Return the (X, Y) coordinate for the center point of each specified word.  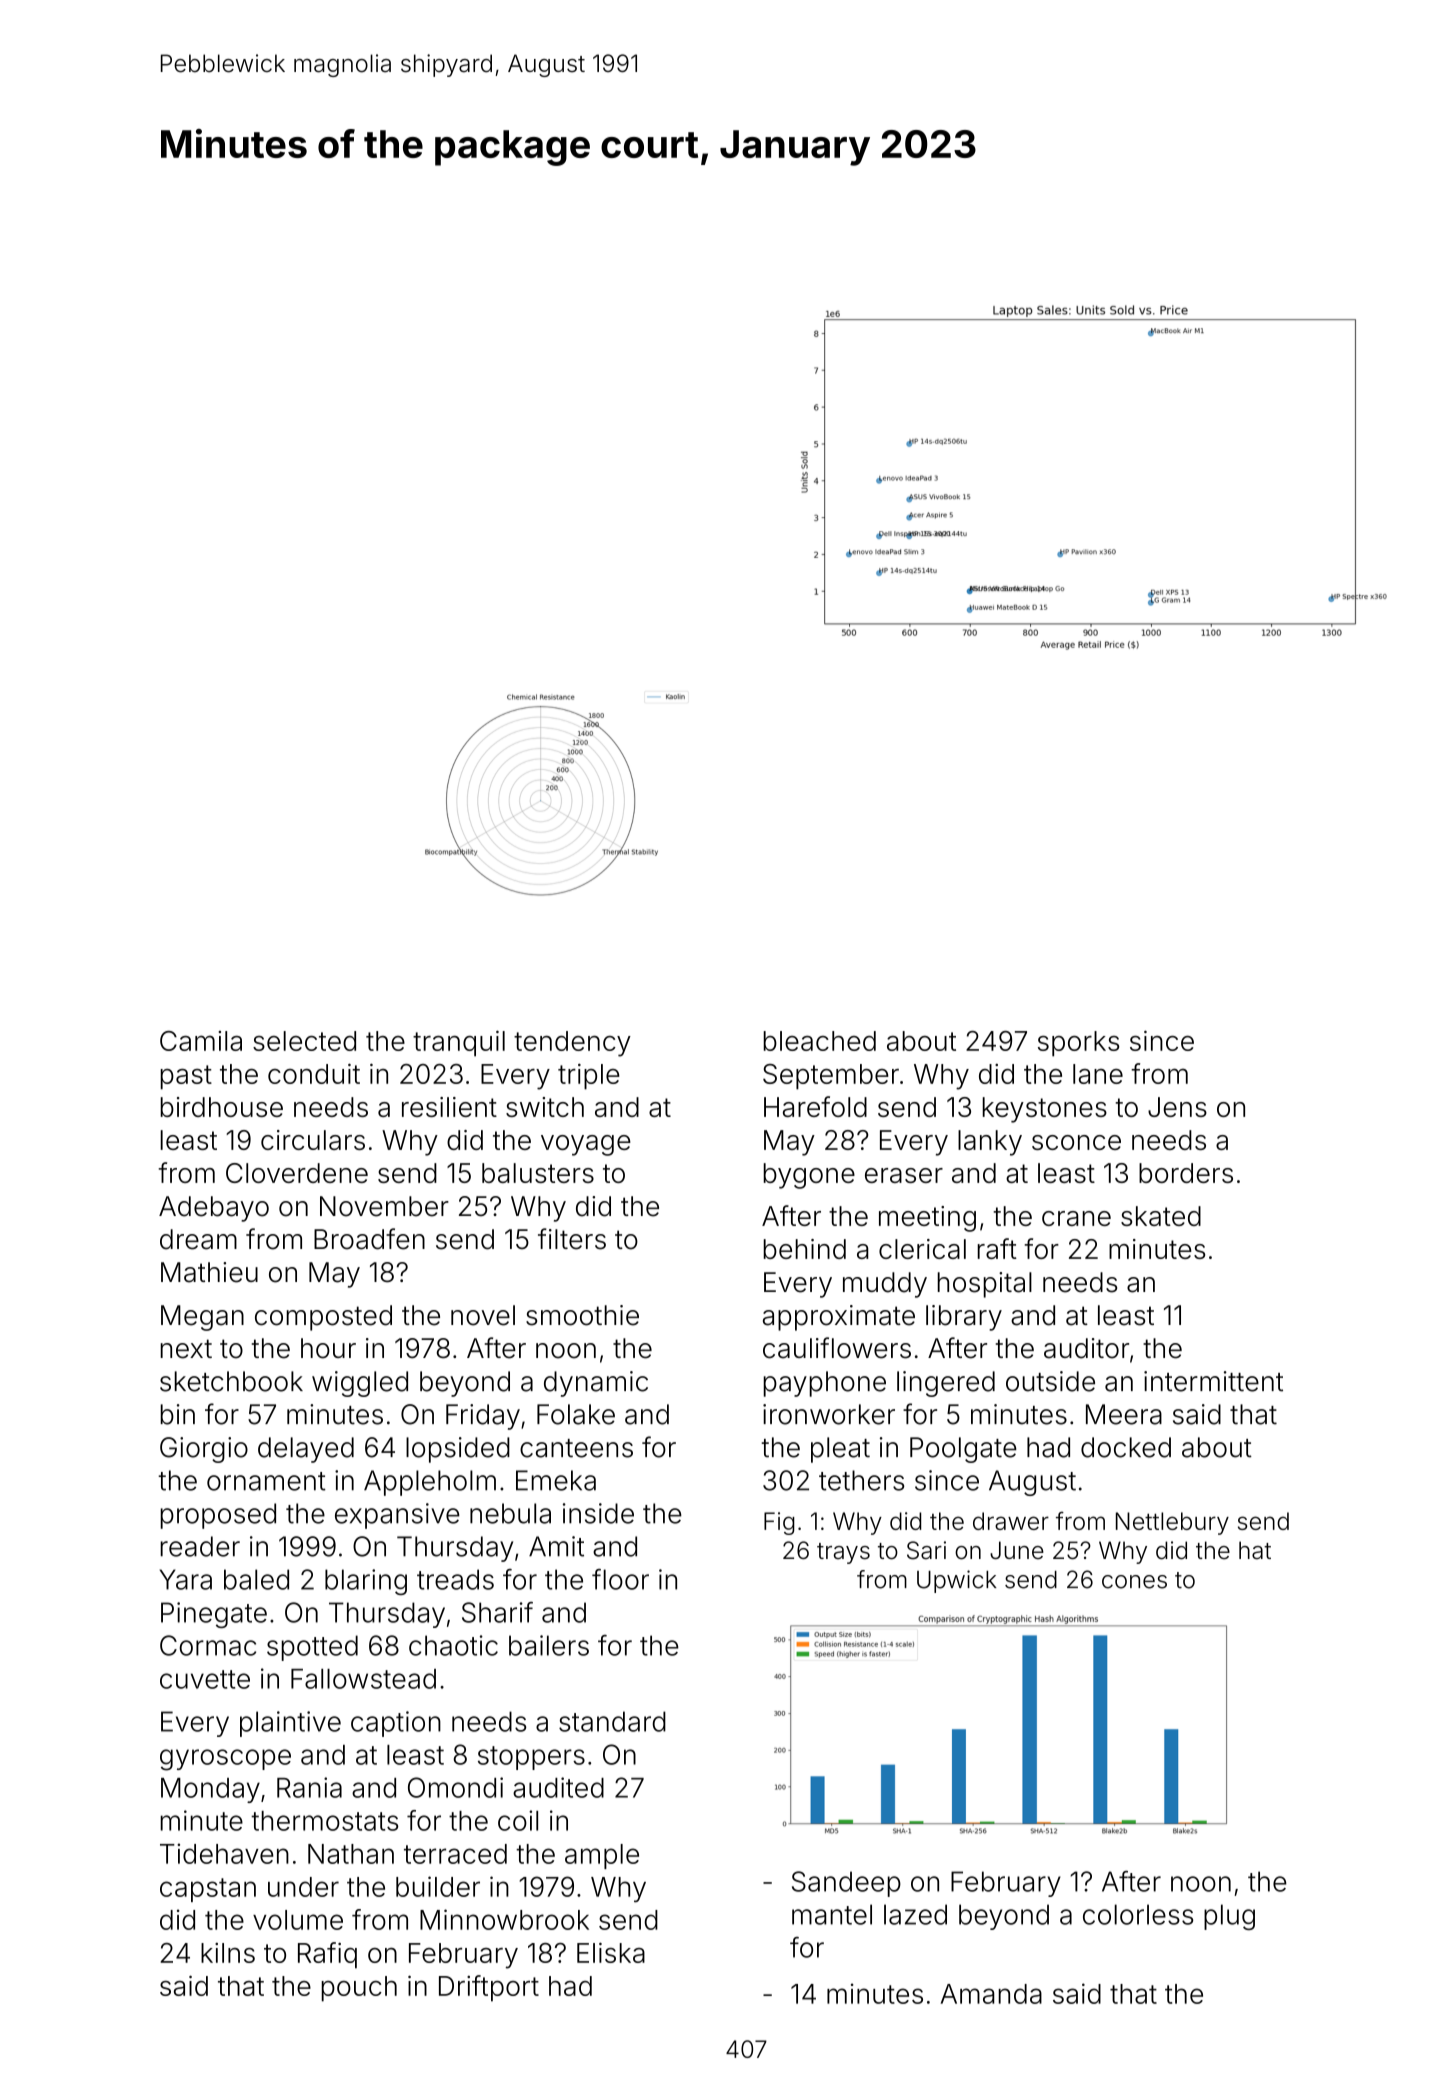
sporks (1078, 1044)
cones (1134, 1582)
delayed (306, 1450)
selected (304, 1041)
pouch (359, 1989)
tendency (572, 1044)
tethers (861, 1480)
